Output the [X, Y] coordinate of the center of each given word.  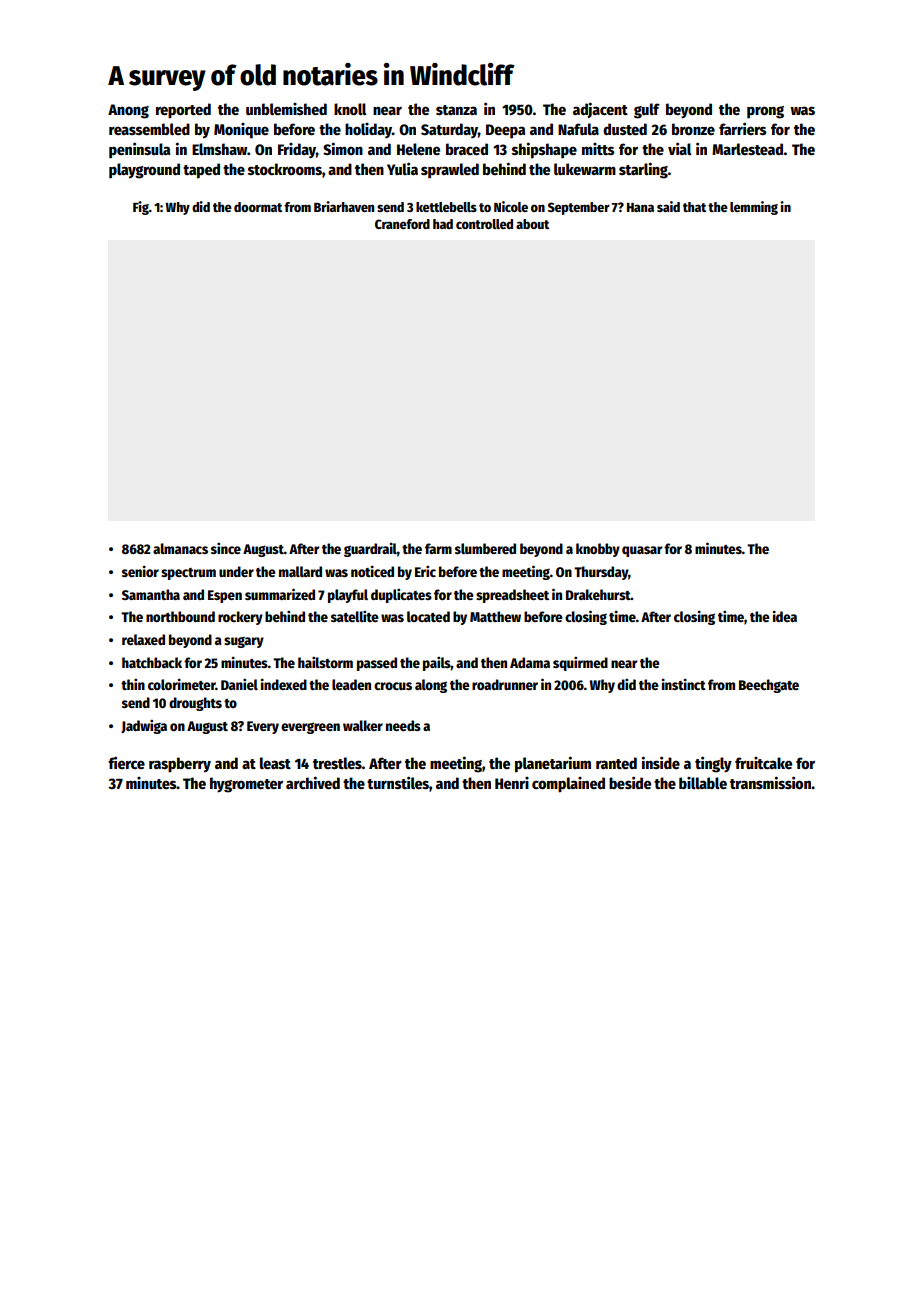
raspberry [180, 765]
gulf [647, 111]
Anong [128, 111]
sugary [244, 642]
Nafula [578, 129]
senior [140, 571]
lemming [754, 208]
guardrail [370, 550]
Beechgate [769, 686]
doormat [258, 207]
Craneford [402, 224]
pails [437, 663]
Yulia [402, 168]
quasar [642, 551]
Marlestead [747, 149]
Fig [141, 208]
